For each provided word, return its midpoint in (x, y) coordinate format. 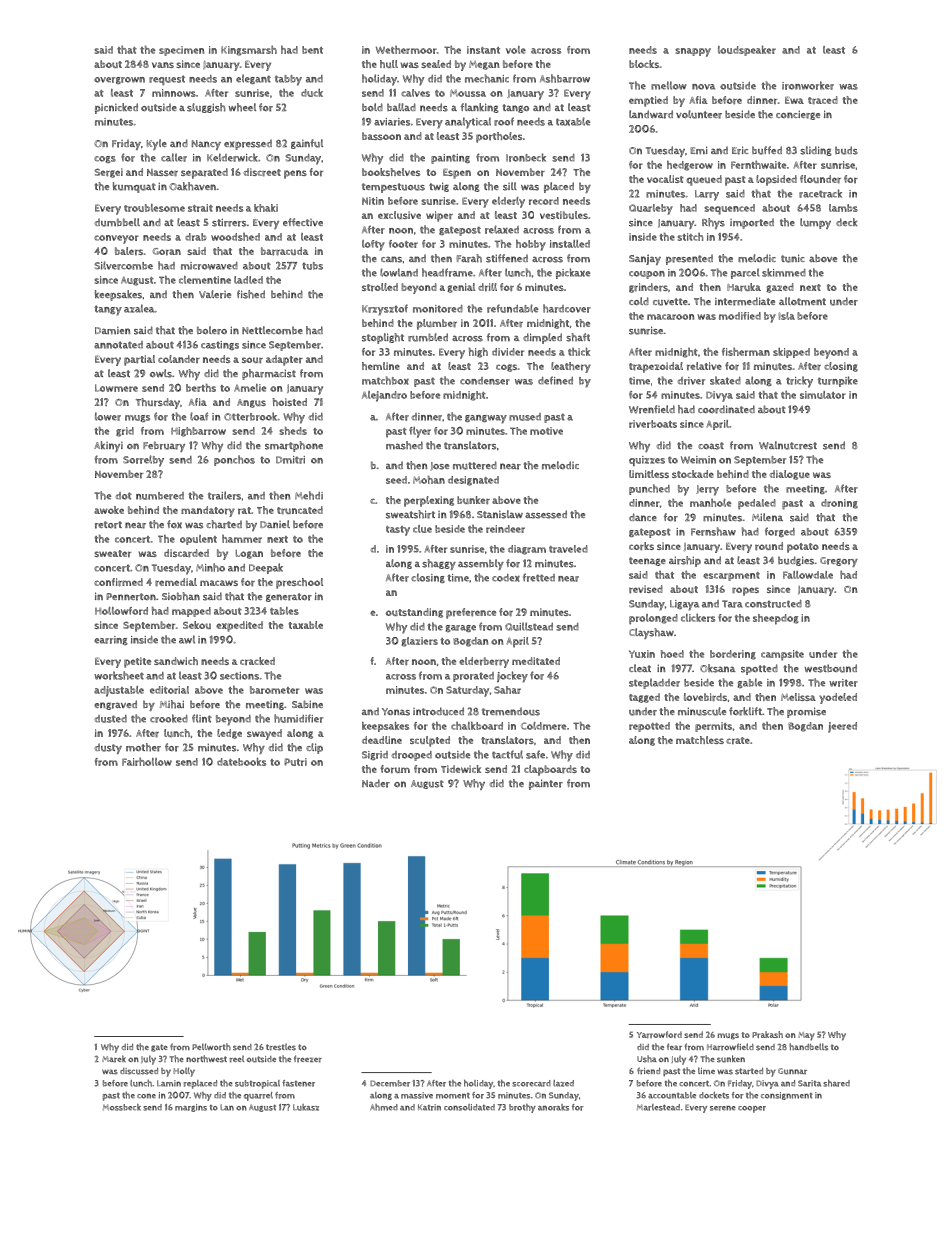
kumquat (134, 187)
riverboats (653, 424)
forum (395, 769)
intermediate (745, 301)
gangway (486, 419)
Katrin (429, 1107)
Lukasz (306, 1107)
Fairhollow (147, 761)
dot (123, 496)
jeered (842, 727)
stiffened (507, 258)
